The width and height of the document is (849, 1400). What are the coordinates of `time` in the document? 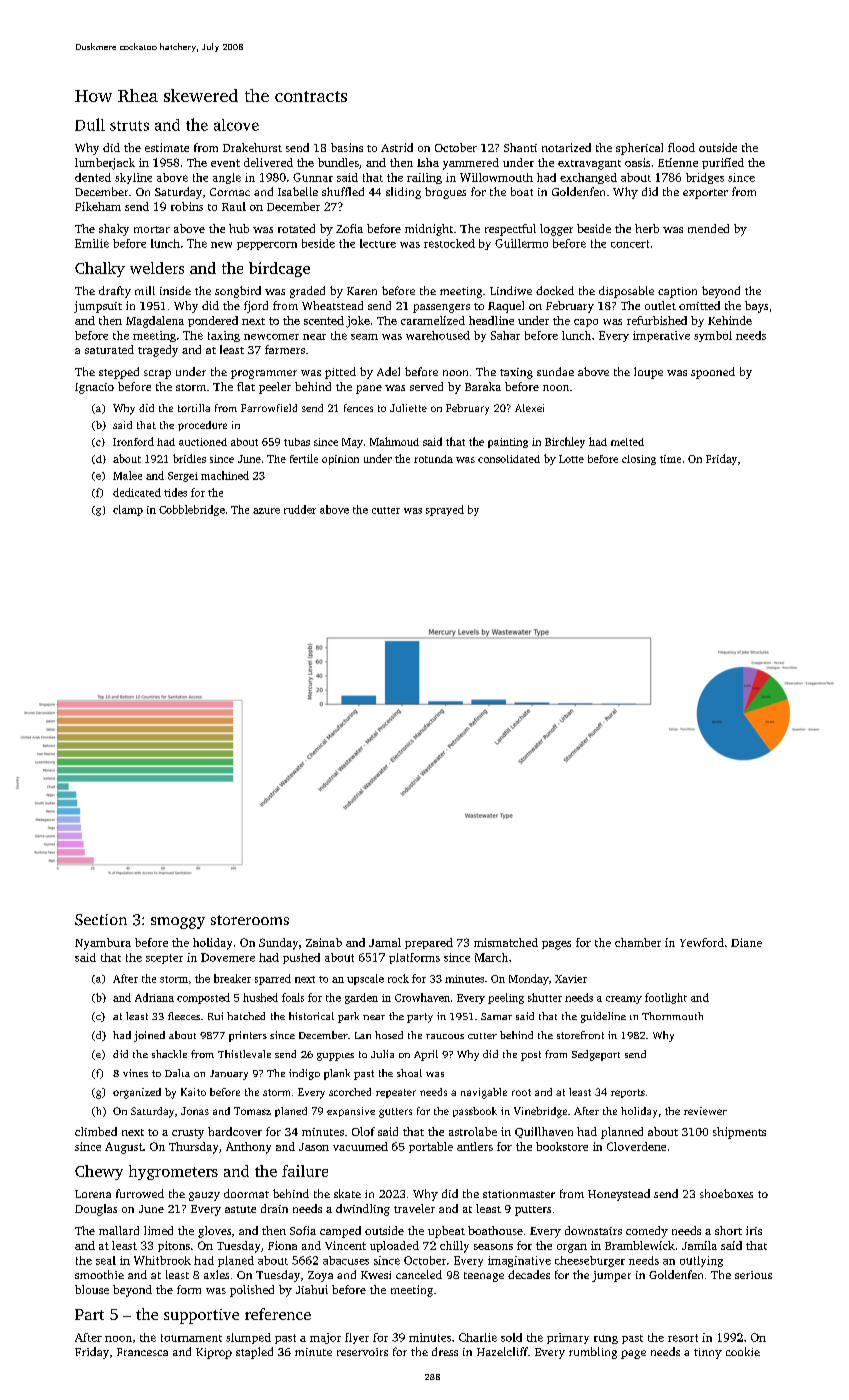 It's located at (670, 459).
